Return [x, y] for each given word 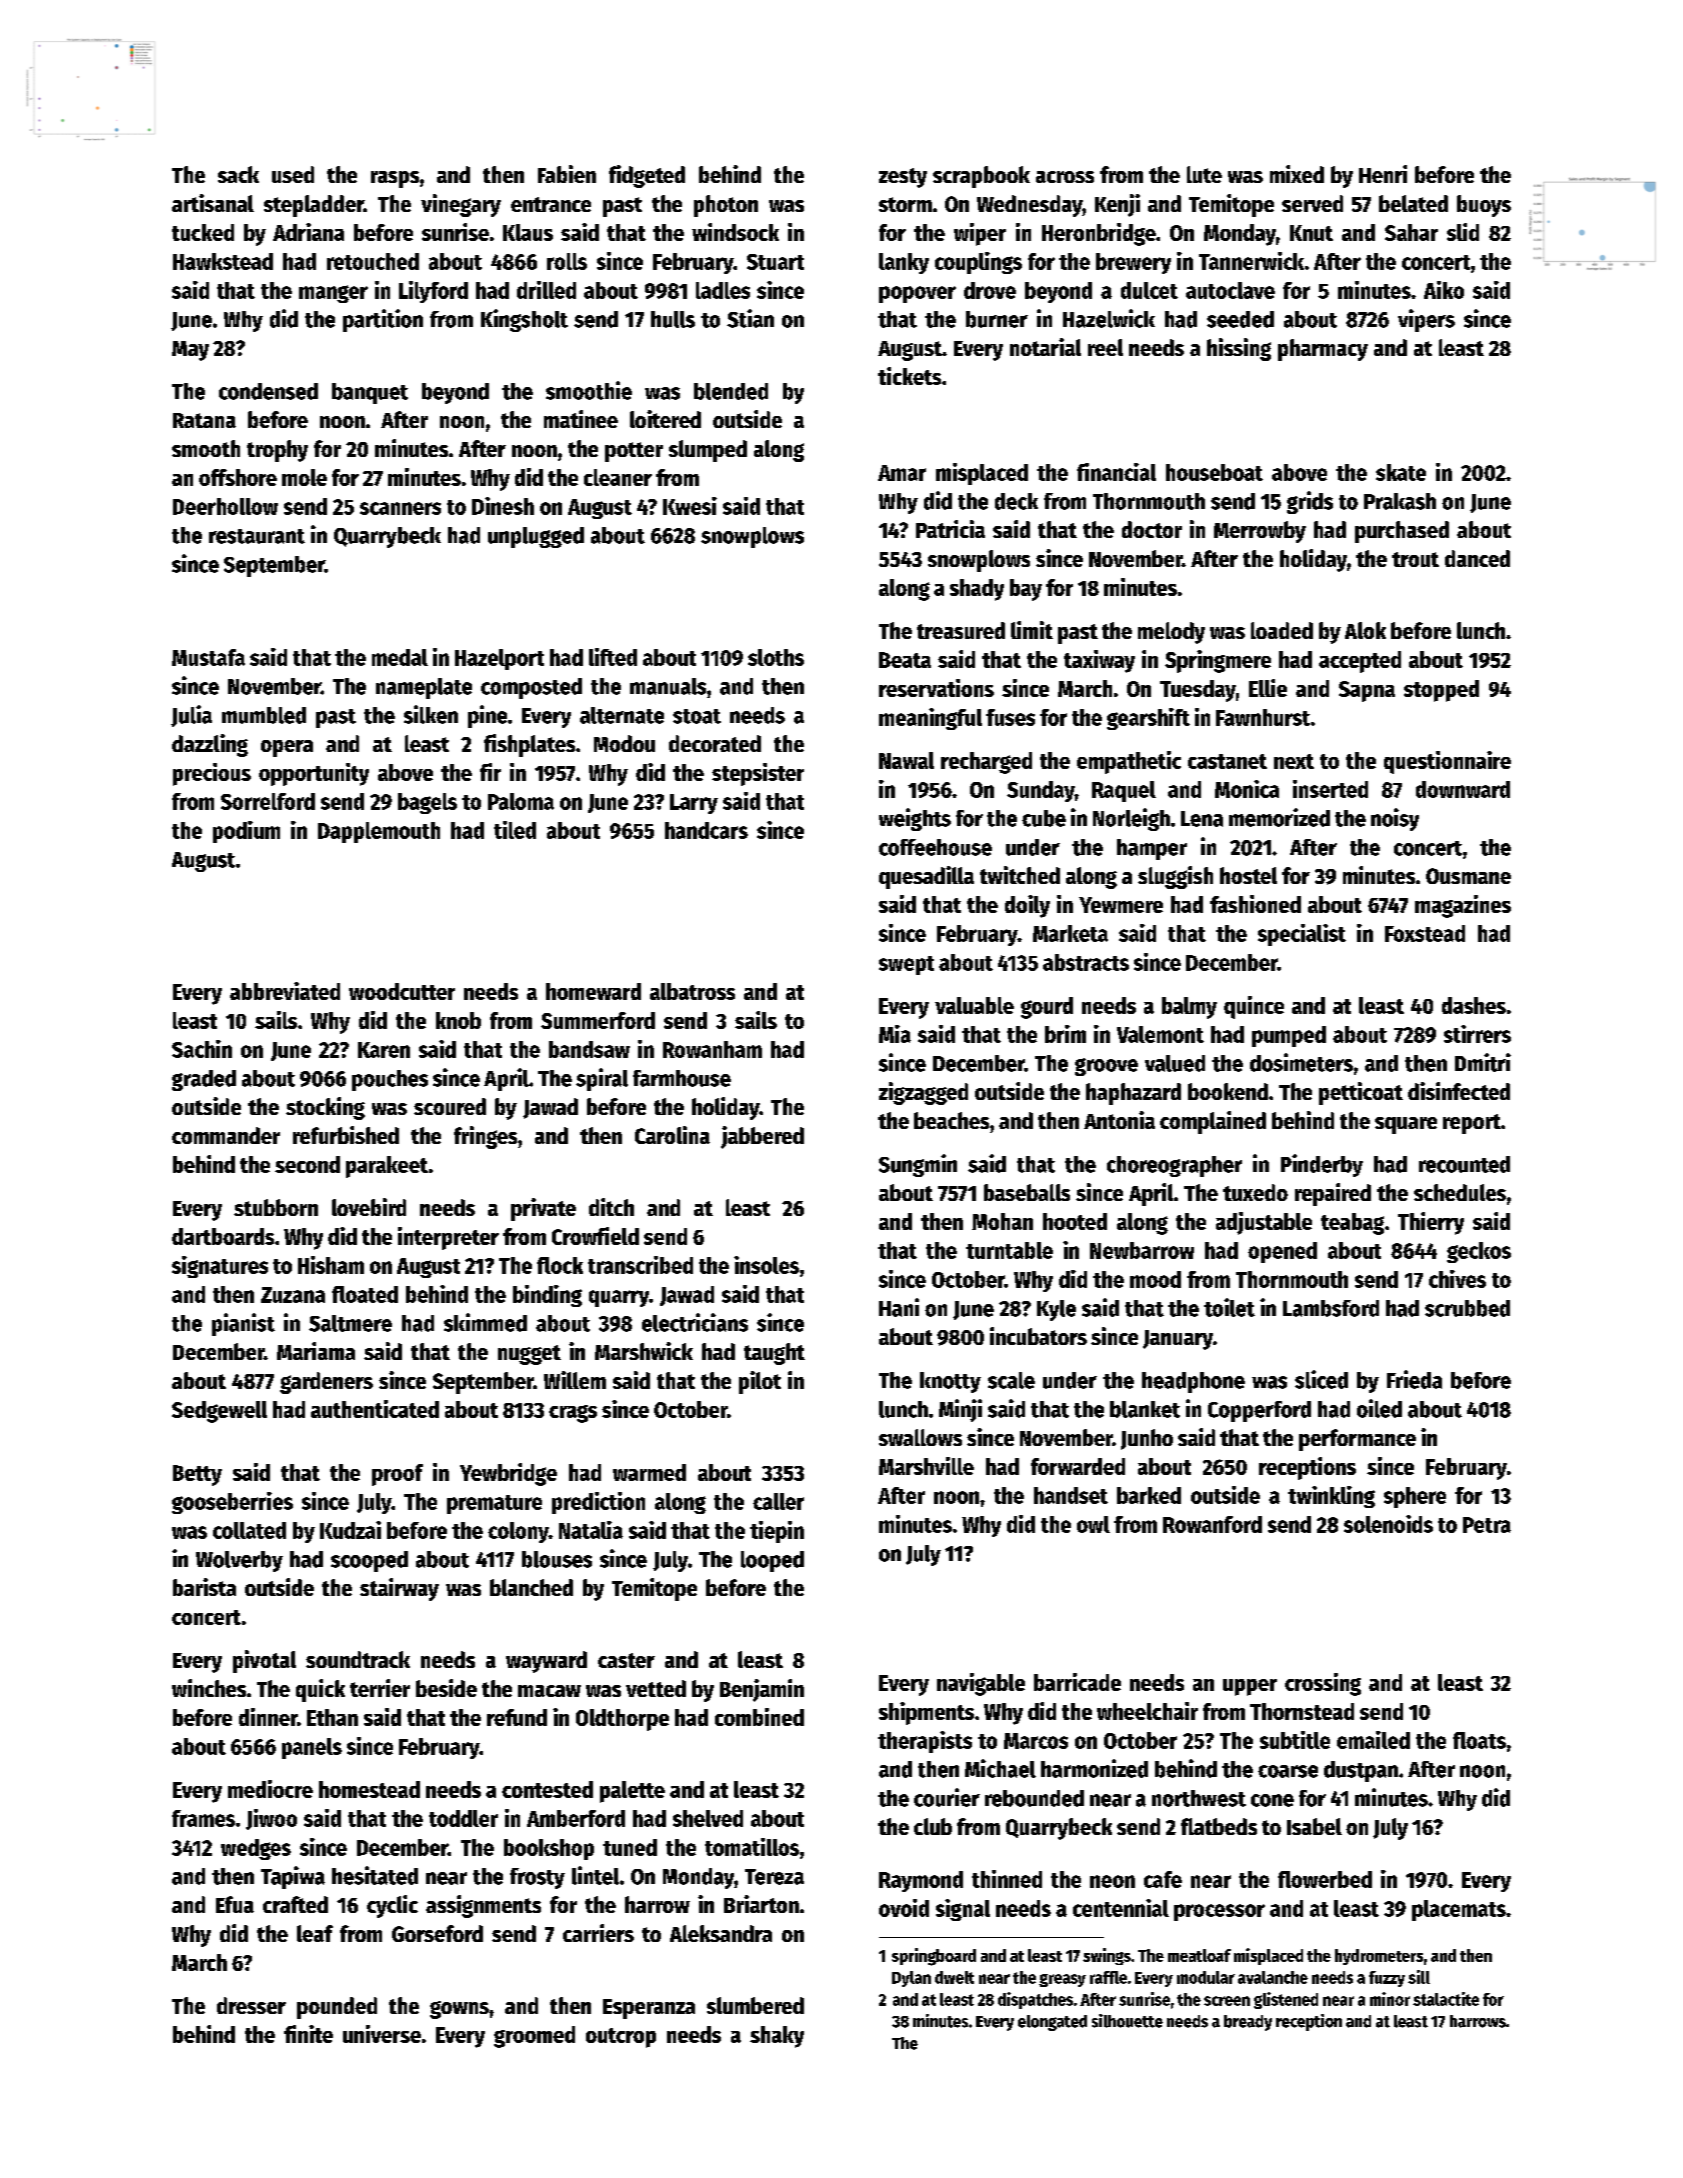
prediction [598, 1503]
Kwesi [690, 506]
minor [1390, 1999]
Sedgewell [219, 1412]
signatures [220, 1267]
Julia [191, 716]
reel [1105, 347]
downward [1463, 789]
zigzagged [923, 1093]
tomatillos [752, 1847]
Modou [624, 743]
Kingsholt [524, 320]
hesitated [375, 1875]
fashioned [1255, 904]
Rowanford [1212, 1524]
